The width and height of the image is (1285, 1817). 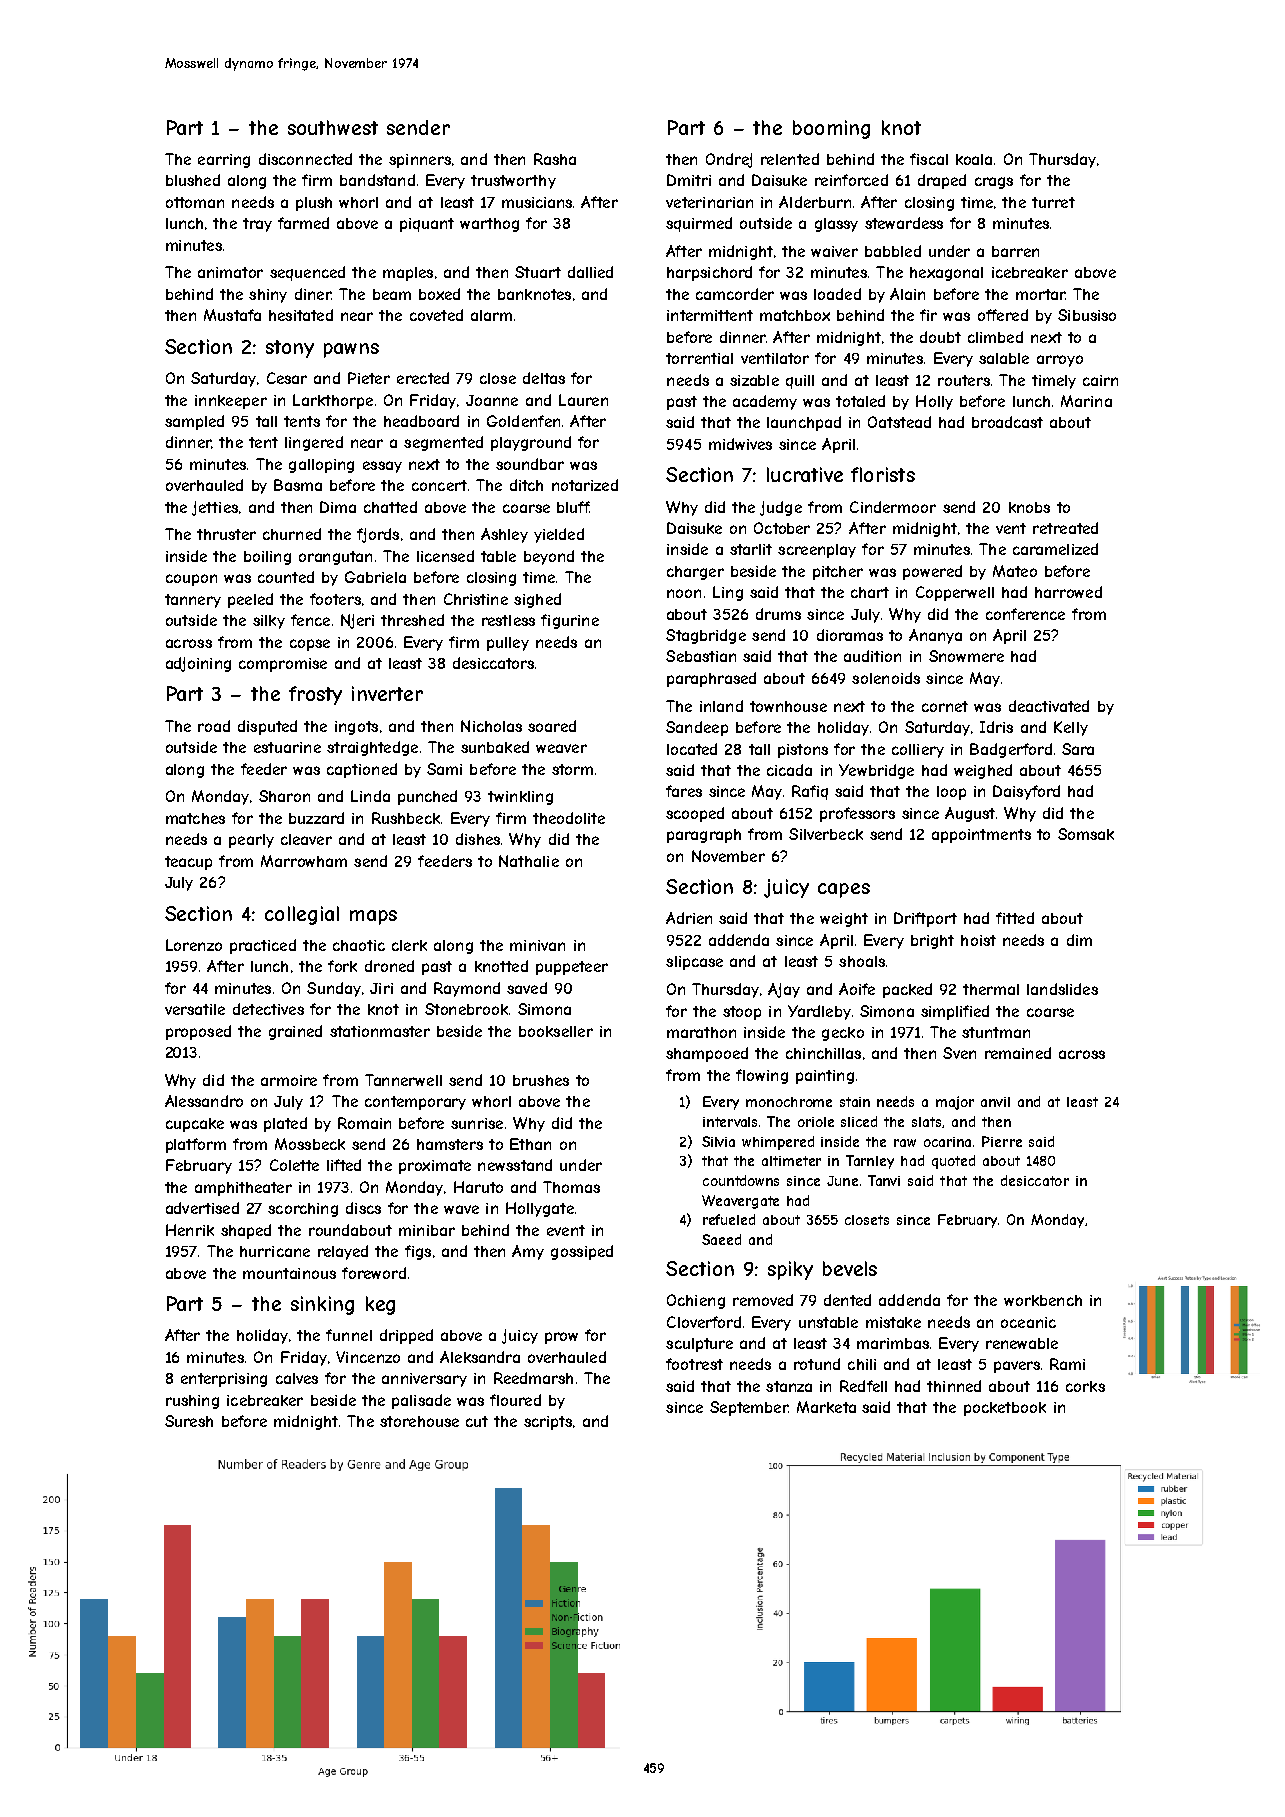 I want to click on koala, so click(x=974, y=159).
